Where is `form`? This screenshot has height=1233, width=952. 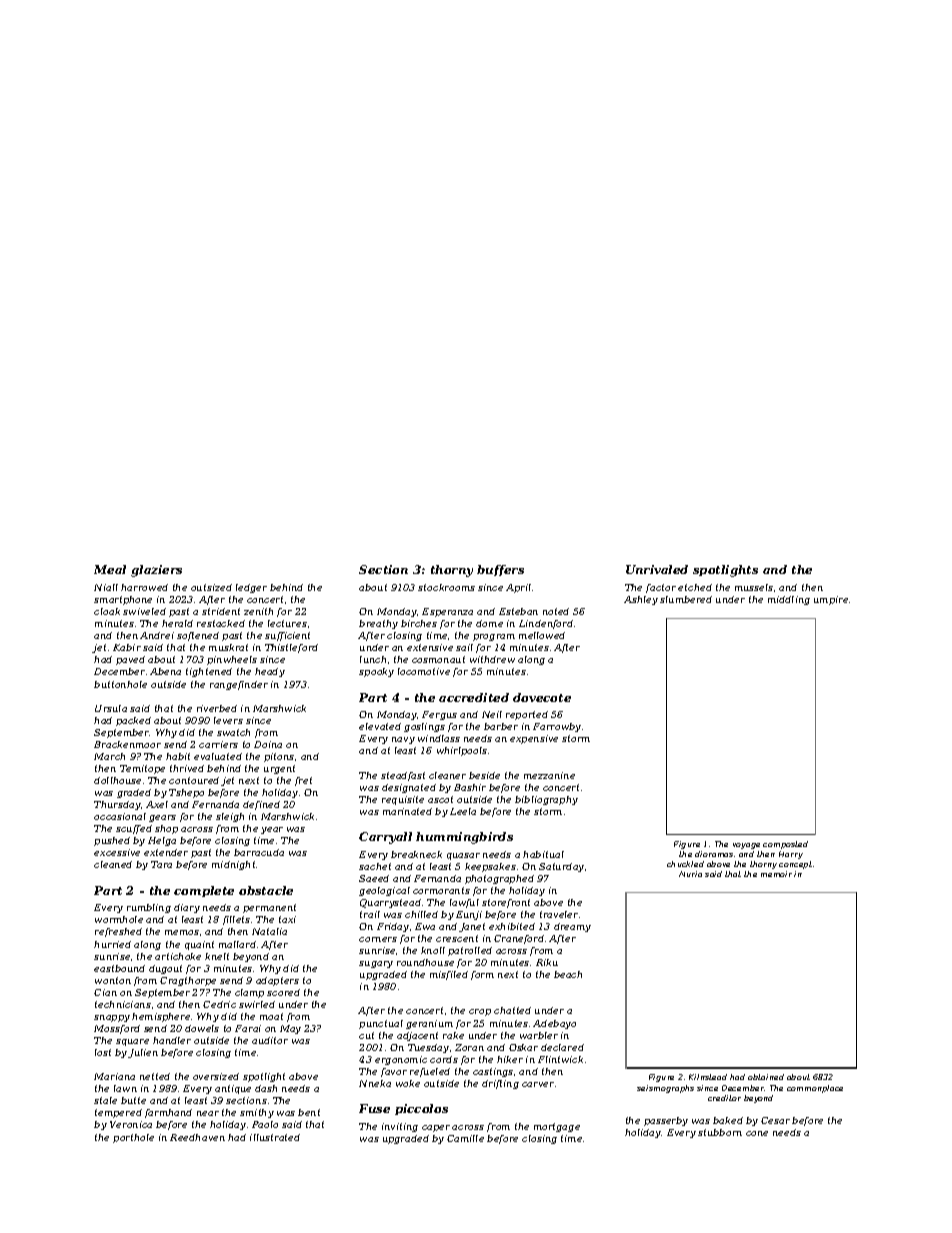 form is located at coordinates (482, 975).
